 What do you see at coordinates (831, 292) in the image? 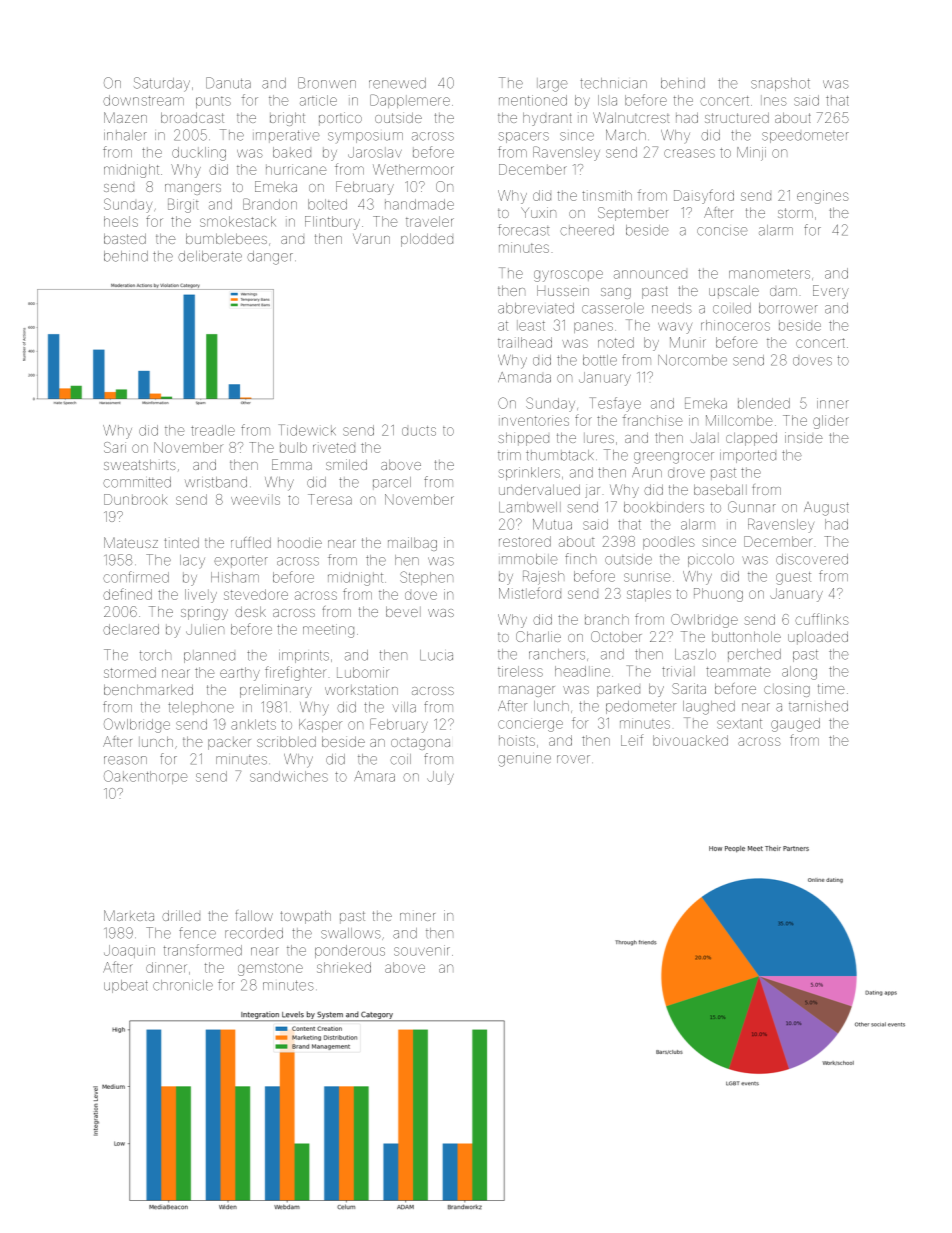
I see `Every` at bounding box center [831, 292].
